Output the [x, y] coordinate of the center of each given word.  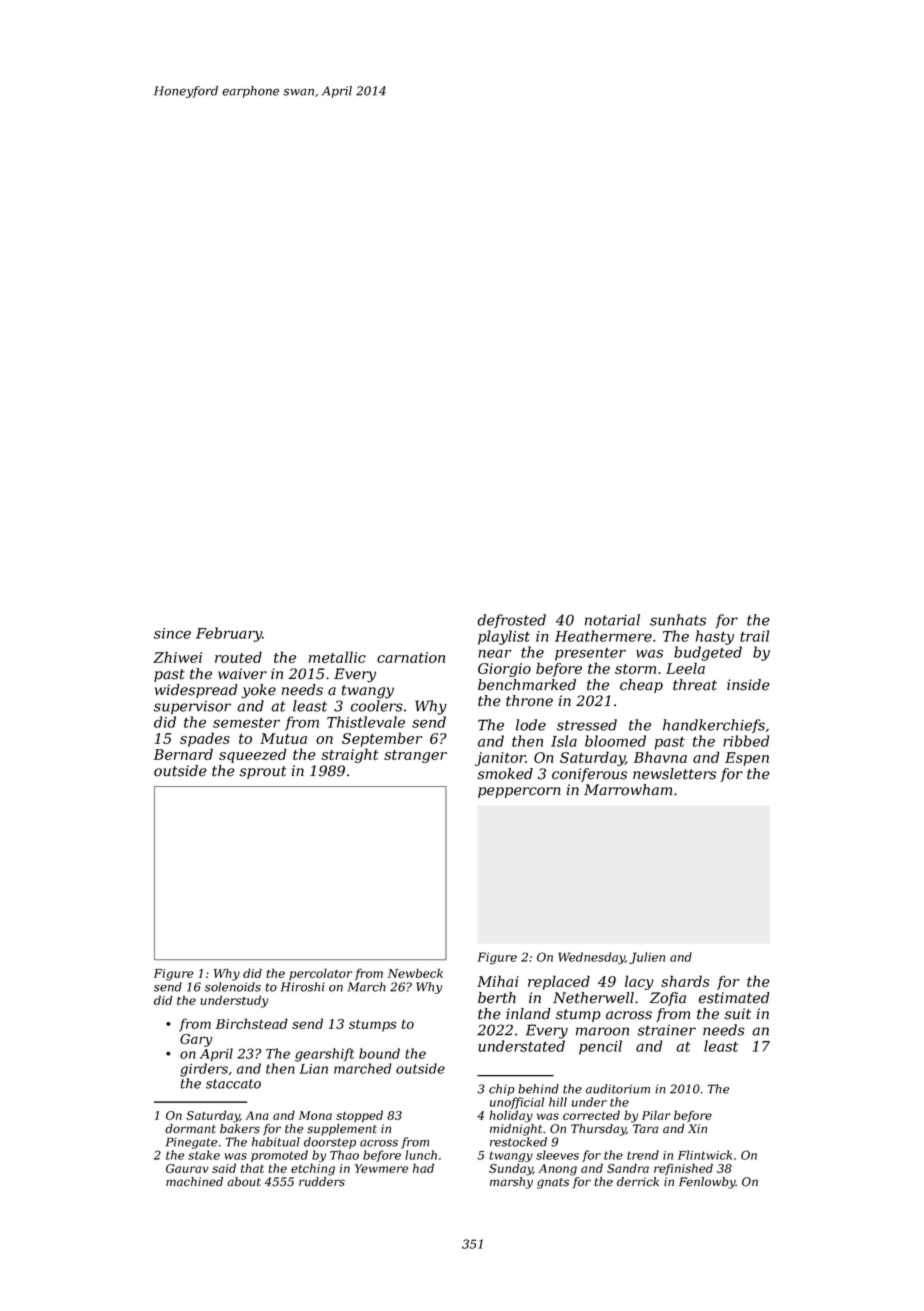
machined [194, 1182]
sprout [263, 772]
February [229, 634]
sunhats [678, 620]
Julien [647, 958]
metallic [337, 657]
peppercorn [519, 792]
